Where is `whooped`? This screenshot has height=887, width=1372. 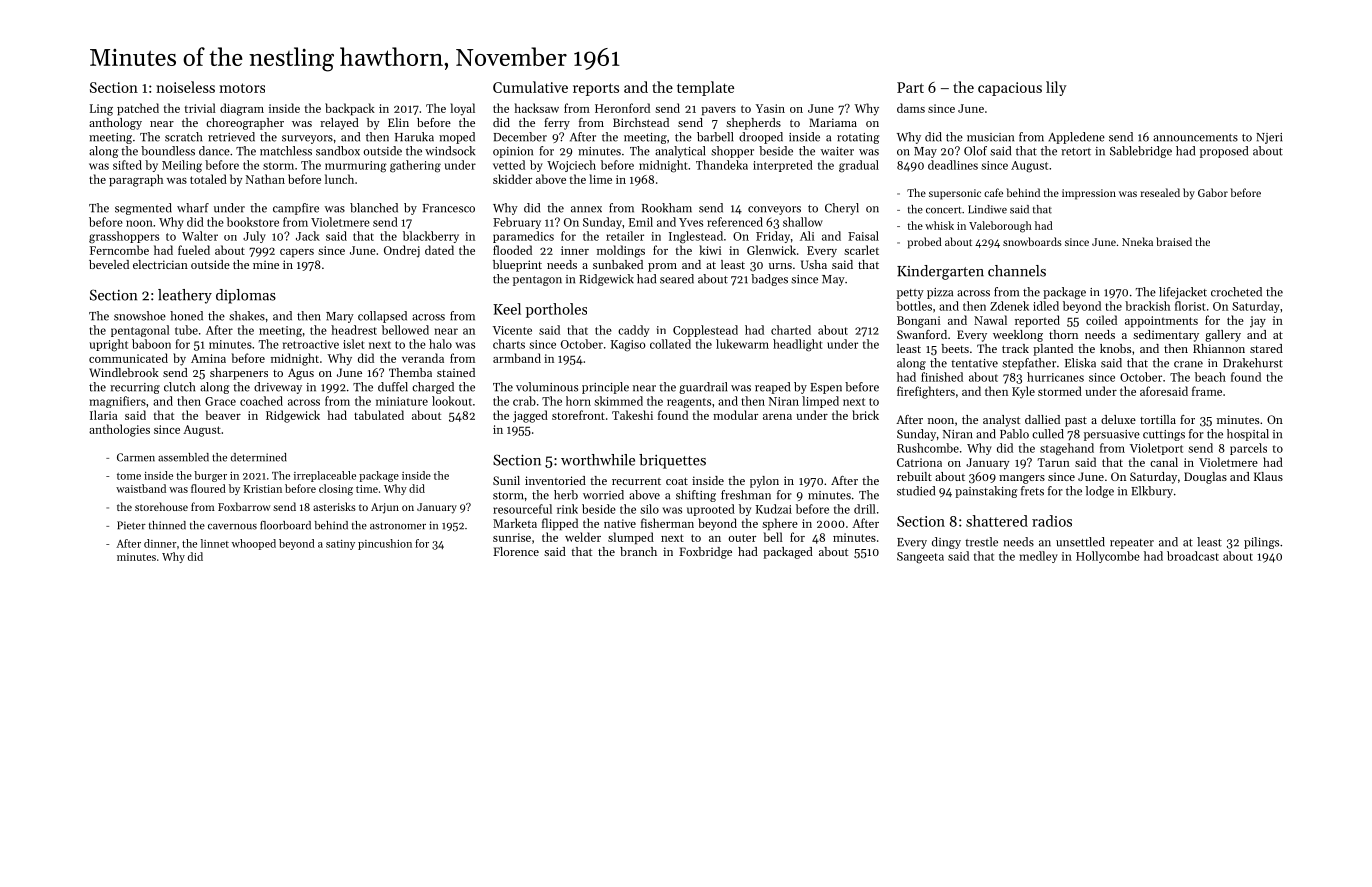 whooped is located at coordinates (254, 544).
